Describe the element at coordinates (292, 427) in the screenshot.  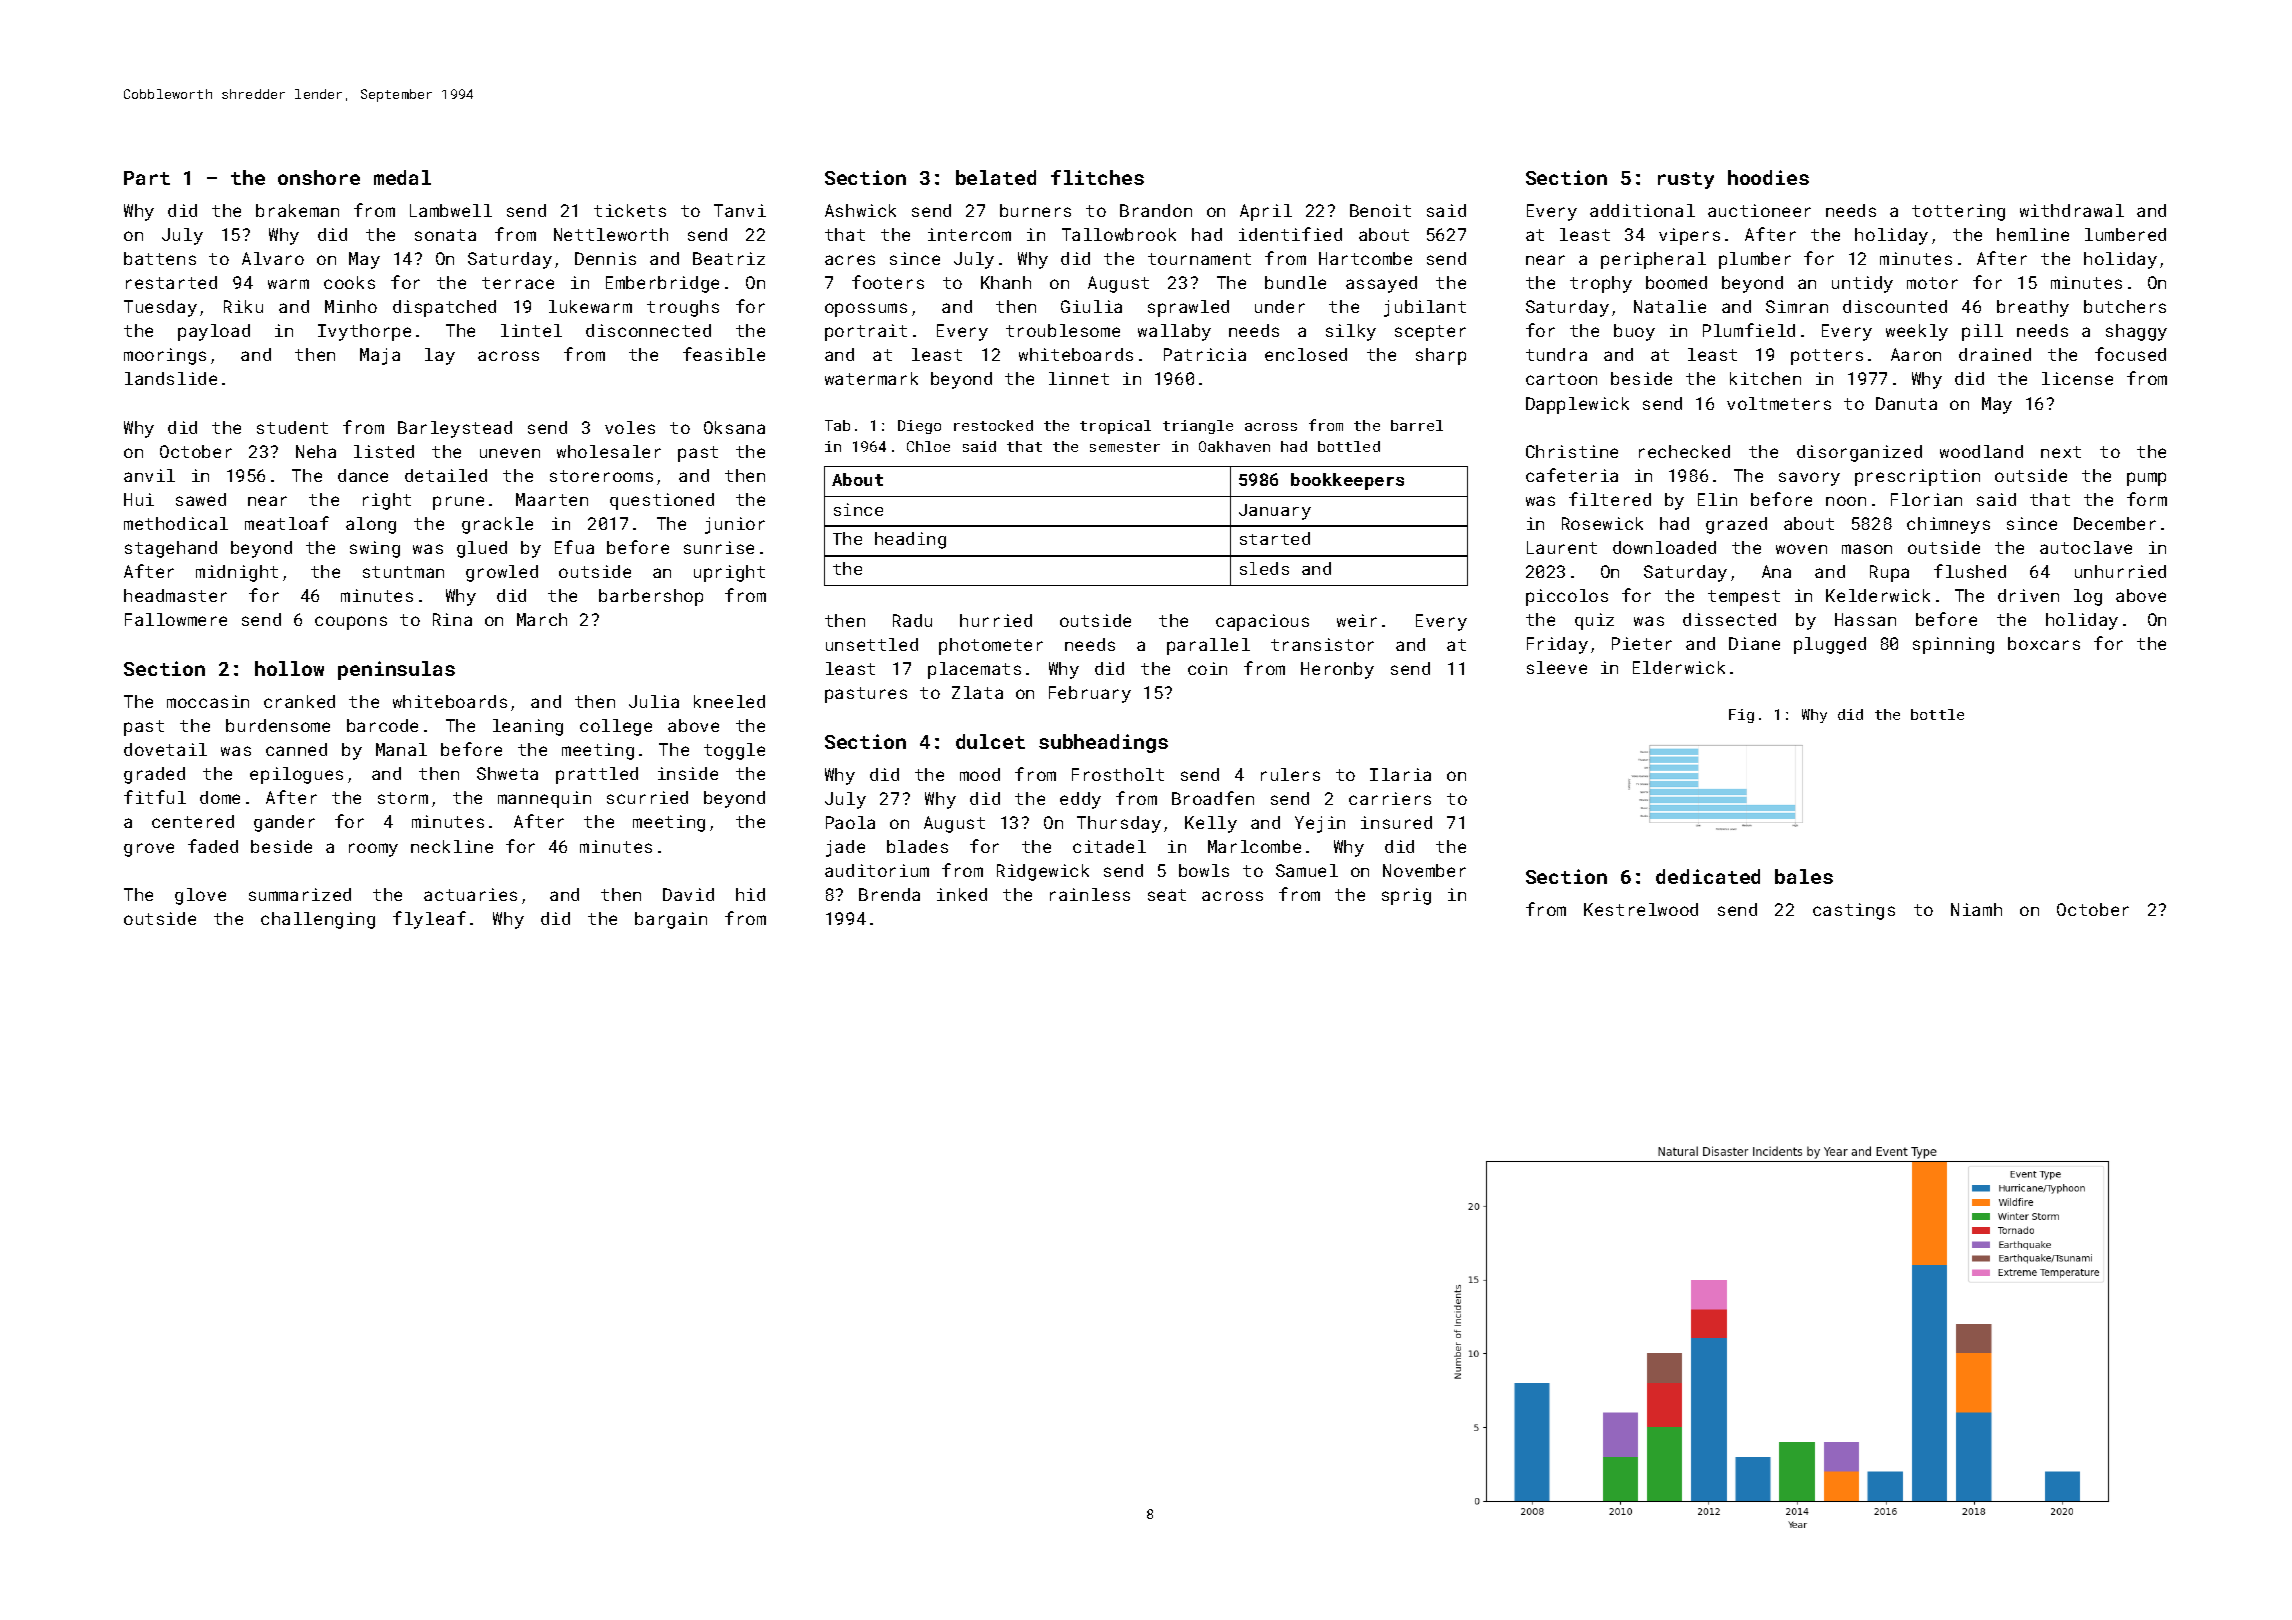
I see `student` at that location.
